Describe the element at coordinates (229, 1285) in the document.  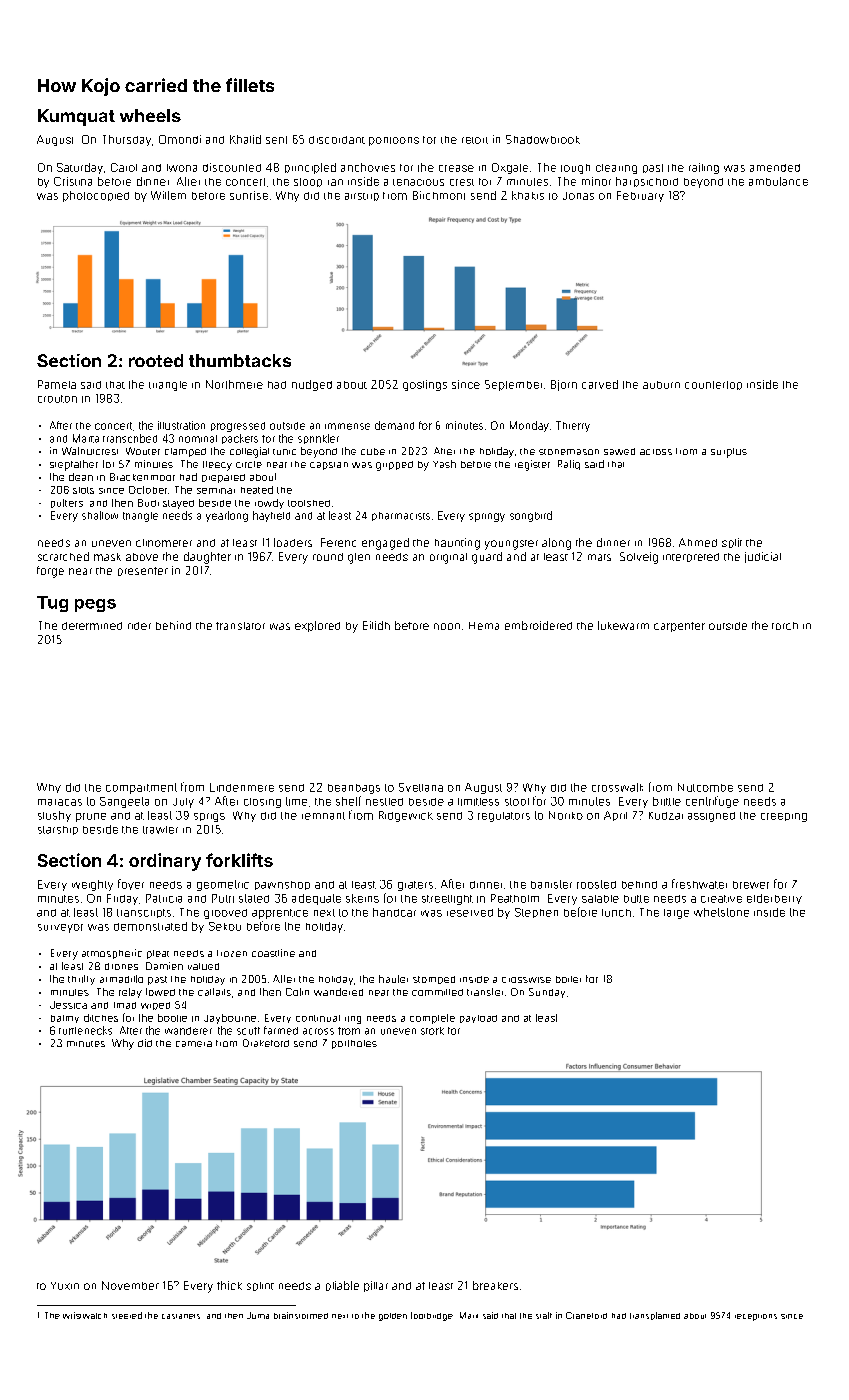
I see `thick` at that location.
